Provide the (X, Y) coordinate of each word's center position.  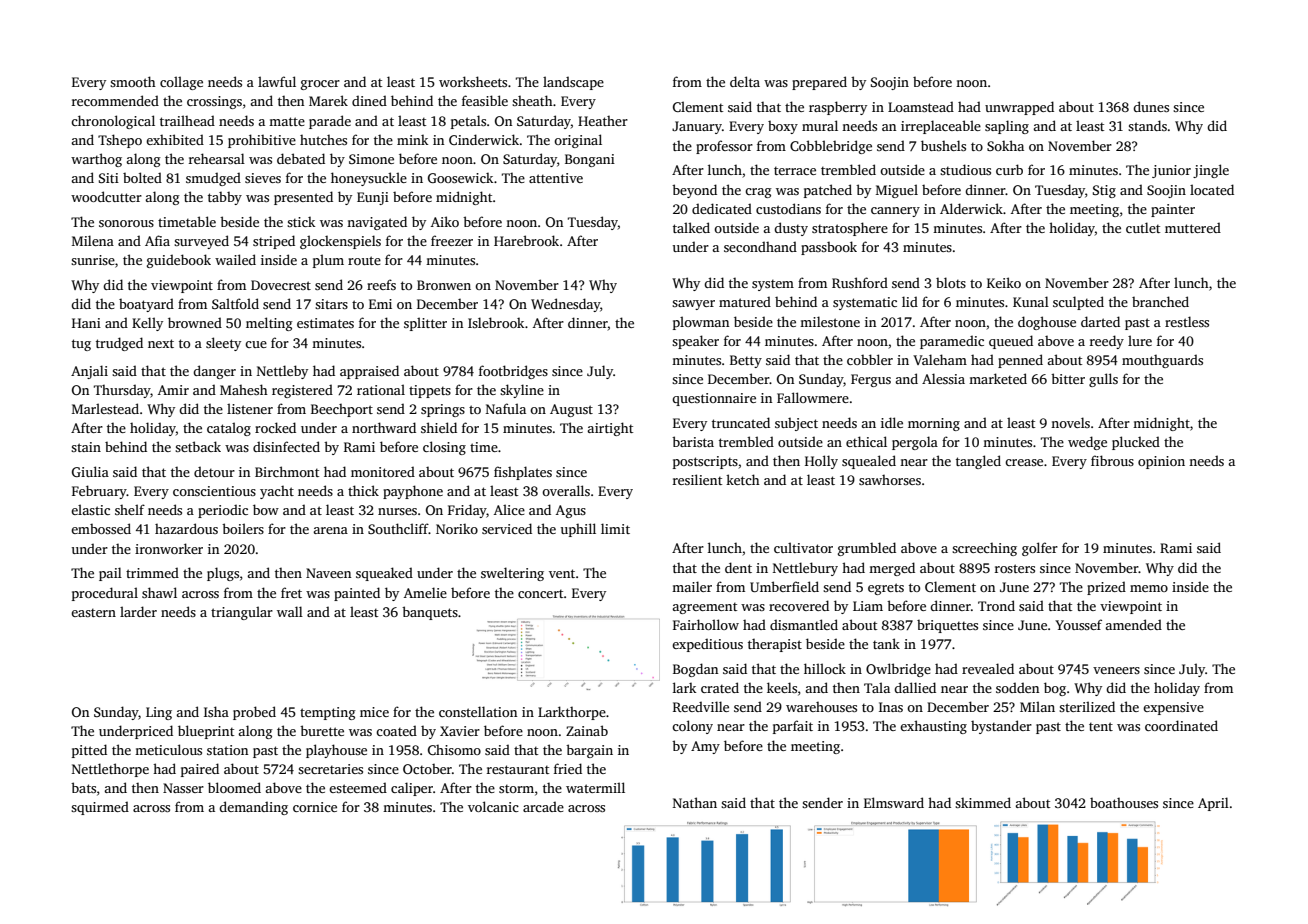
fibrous (1112, 460)
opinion (1161, 462)
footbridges (513, 372)
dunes (1151, 106)
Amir (173, 390)
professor (724, 147)
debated (301, 158)
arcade (543, 806)
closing (444, 448)
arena (330, 530)
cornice (315, 807)
